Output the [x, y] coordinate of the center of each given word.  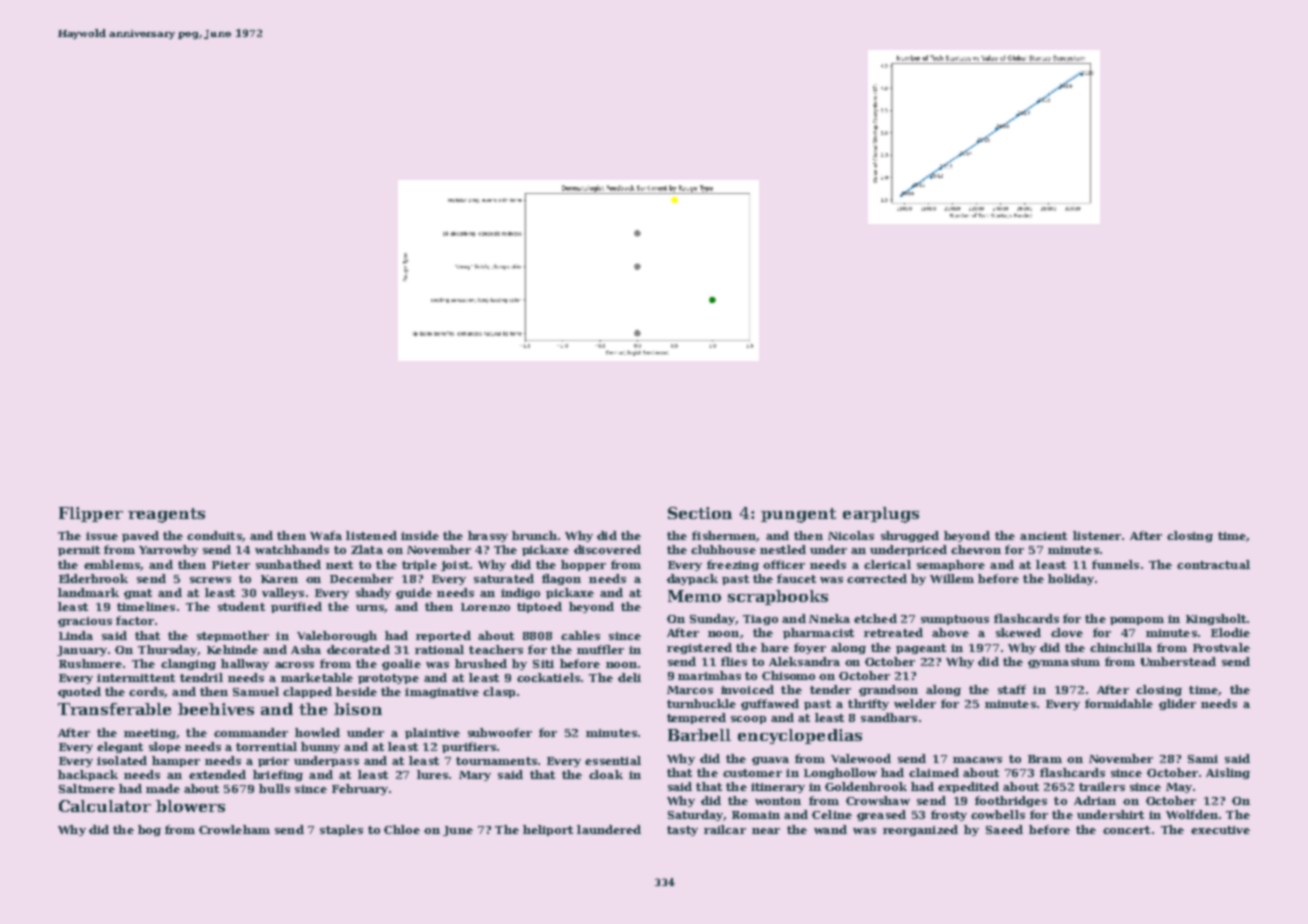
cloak [606, 774]
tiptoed [539, 607]
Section [700, 513]
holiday [1071, 579]
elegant [120, 747]
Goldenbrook [866, 786]
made [163, 788]
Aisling [1228, 773]
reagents [166, 515]
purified [296, 607]
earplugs [881, 515]
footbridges [1011, 801]
